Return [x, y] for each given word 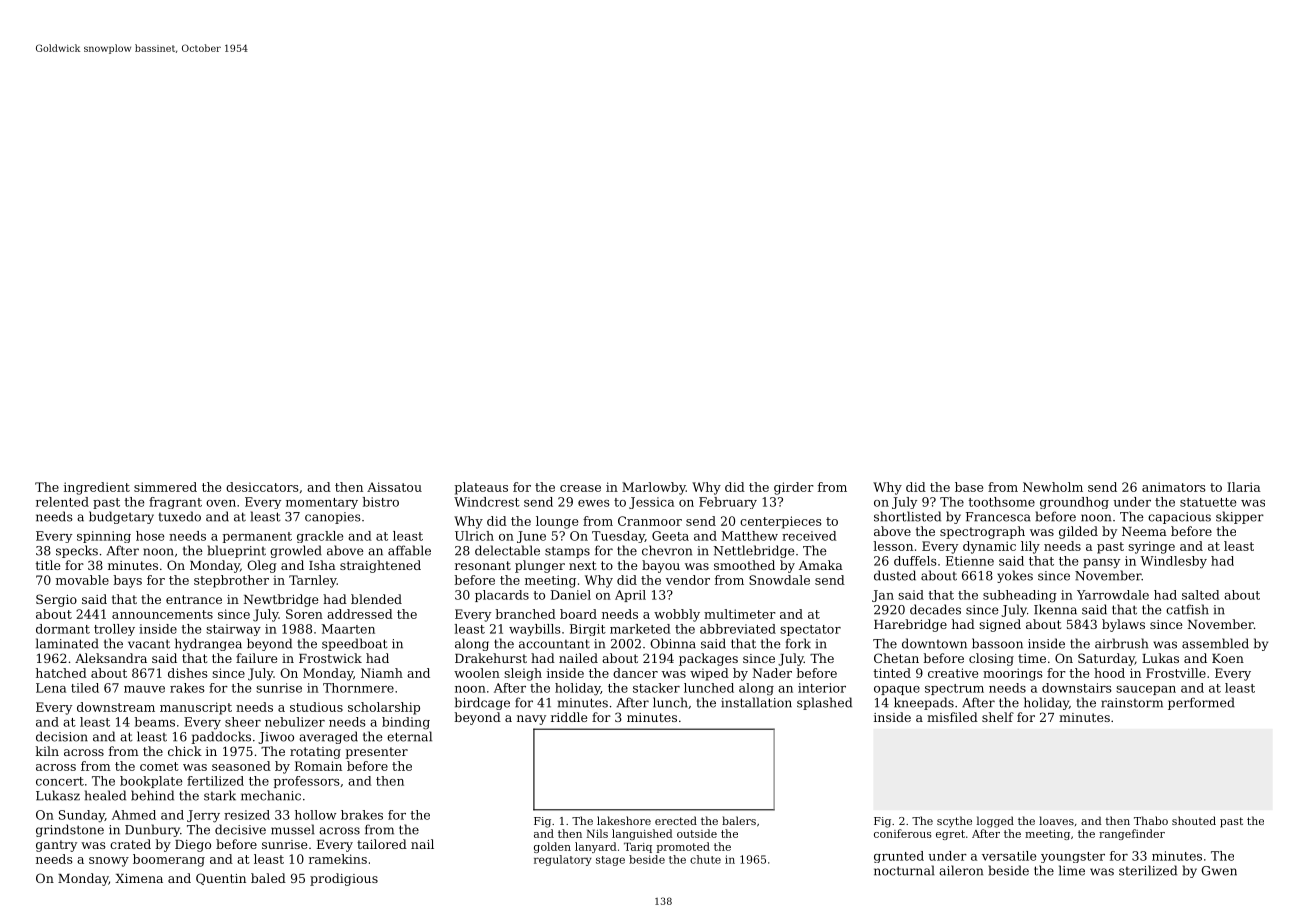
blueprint [236, 551]
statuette [1208, 502]
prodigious [344, 879]
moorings [1012, 674]
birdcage [482, 703]
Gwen [1219, 871]
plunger [540, 566]
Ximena [139, 878]
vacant [149, 644]
